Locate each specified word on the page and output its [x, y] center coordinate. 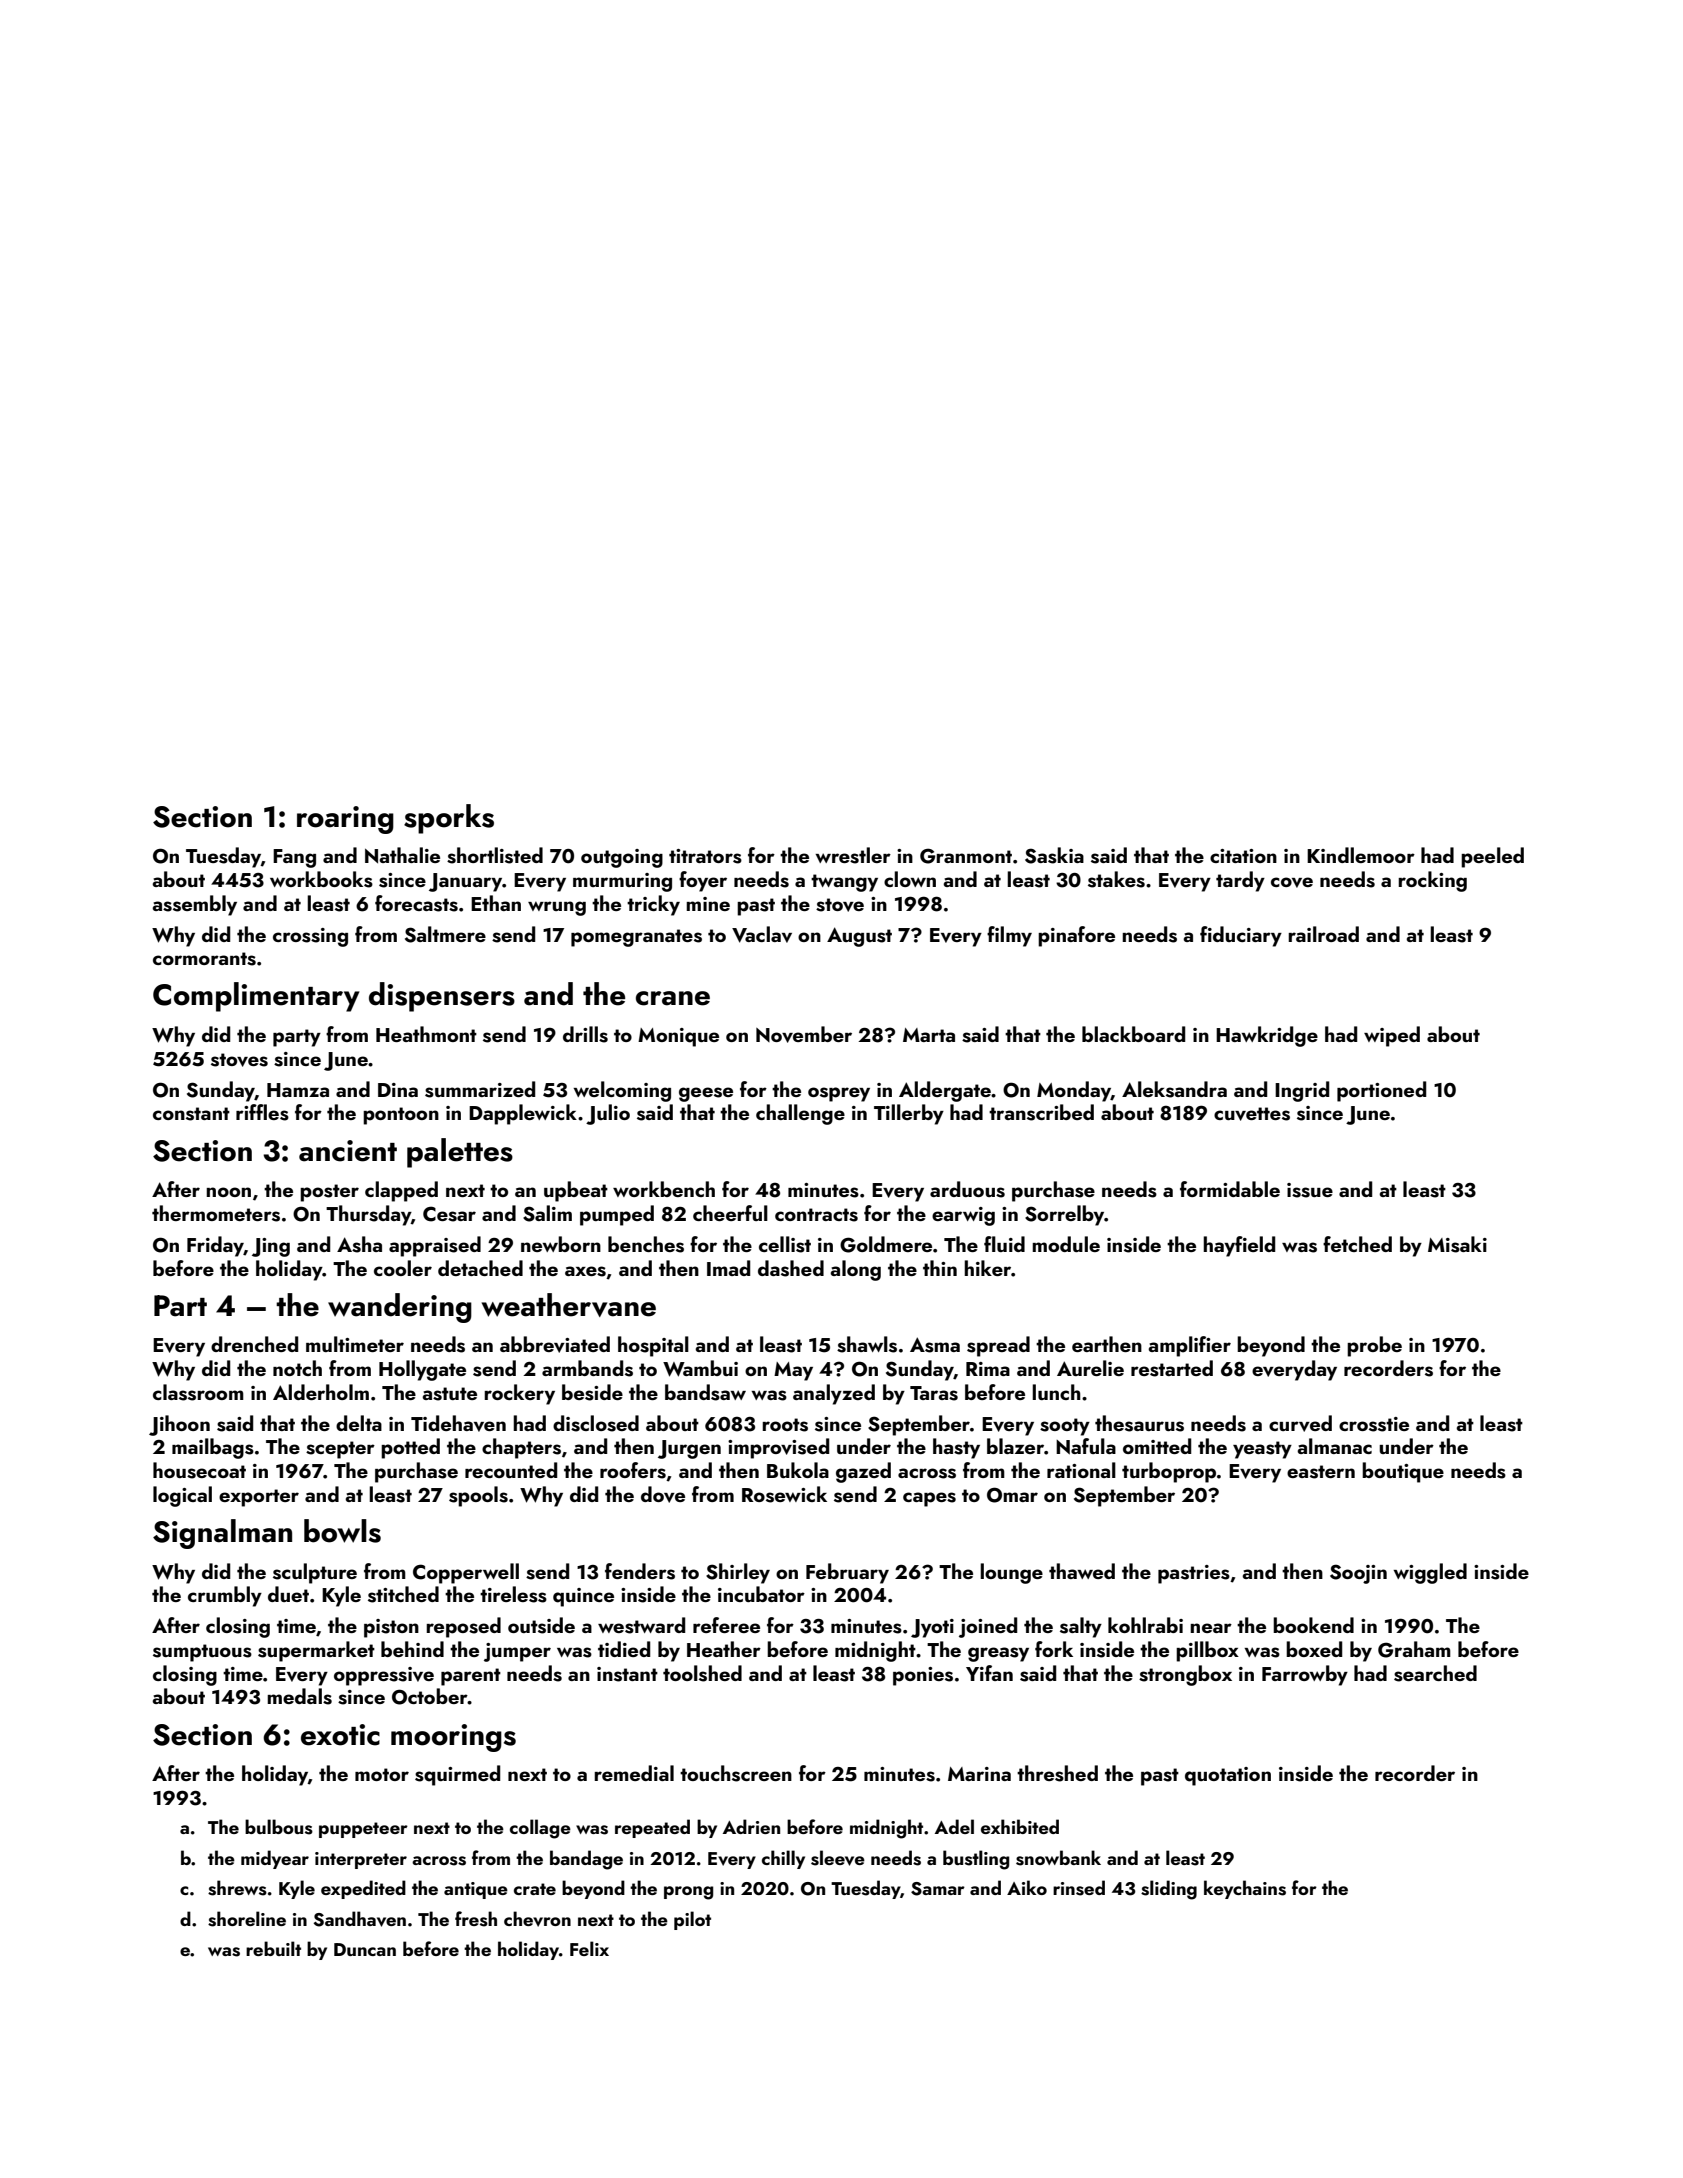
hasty [956, 1448]
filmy [1009, 936]
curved [1300, 1423]
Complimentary [256, 997]
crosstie [1374, 1424]
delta [359, 1423]
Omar [1012, 1495]
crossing [310, 937]
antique [476, 1890]
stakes [1116, 879]
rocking [1432, 881]
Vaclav [762, 934]
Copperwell [466, 1573]
